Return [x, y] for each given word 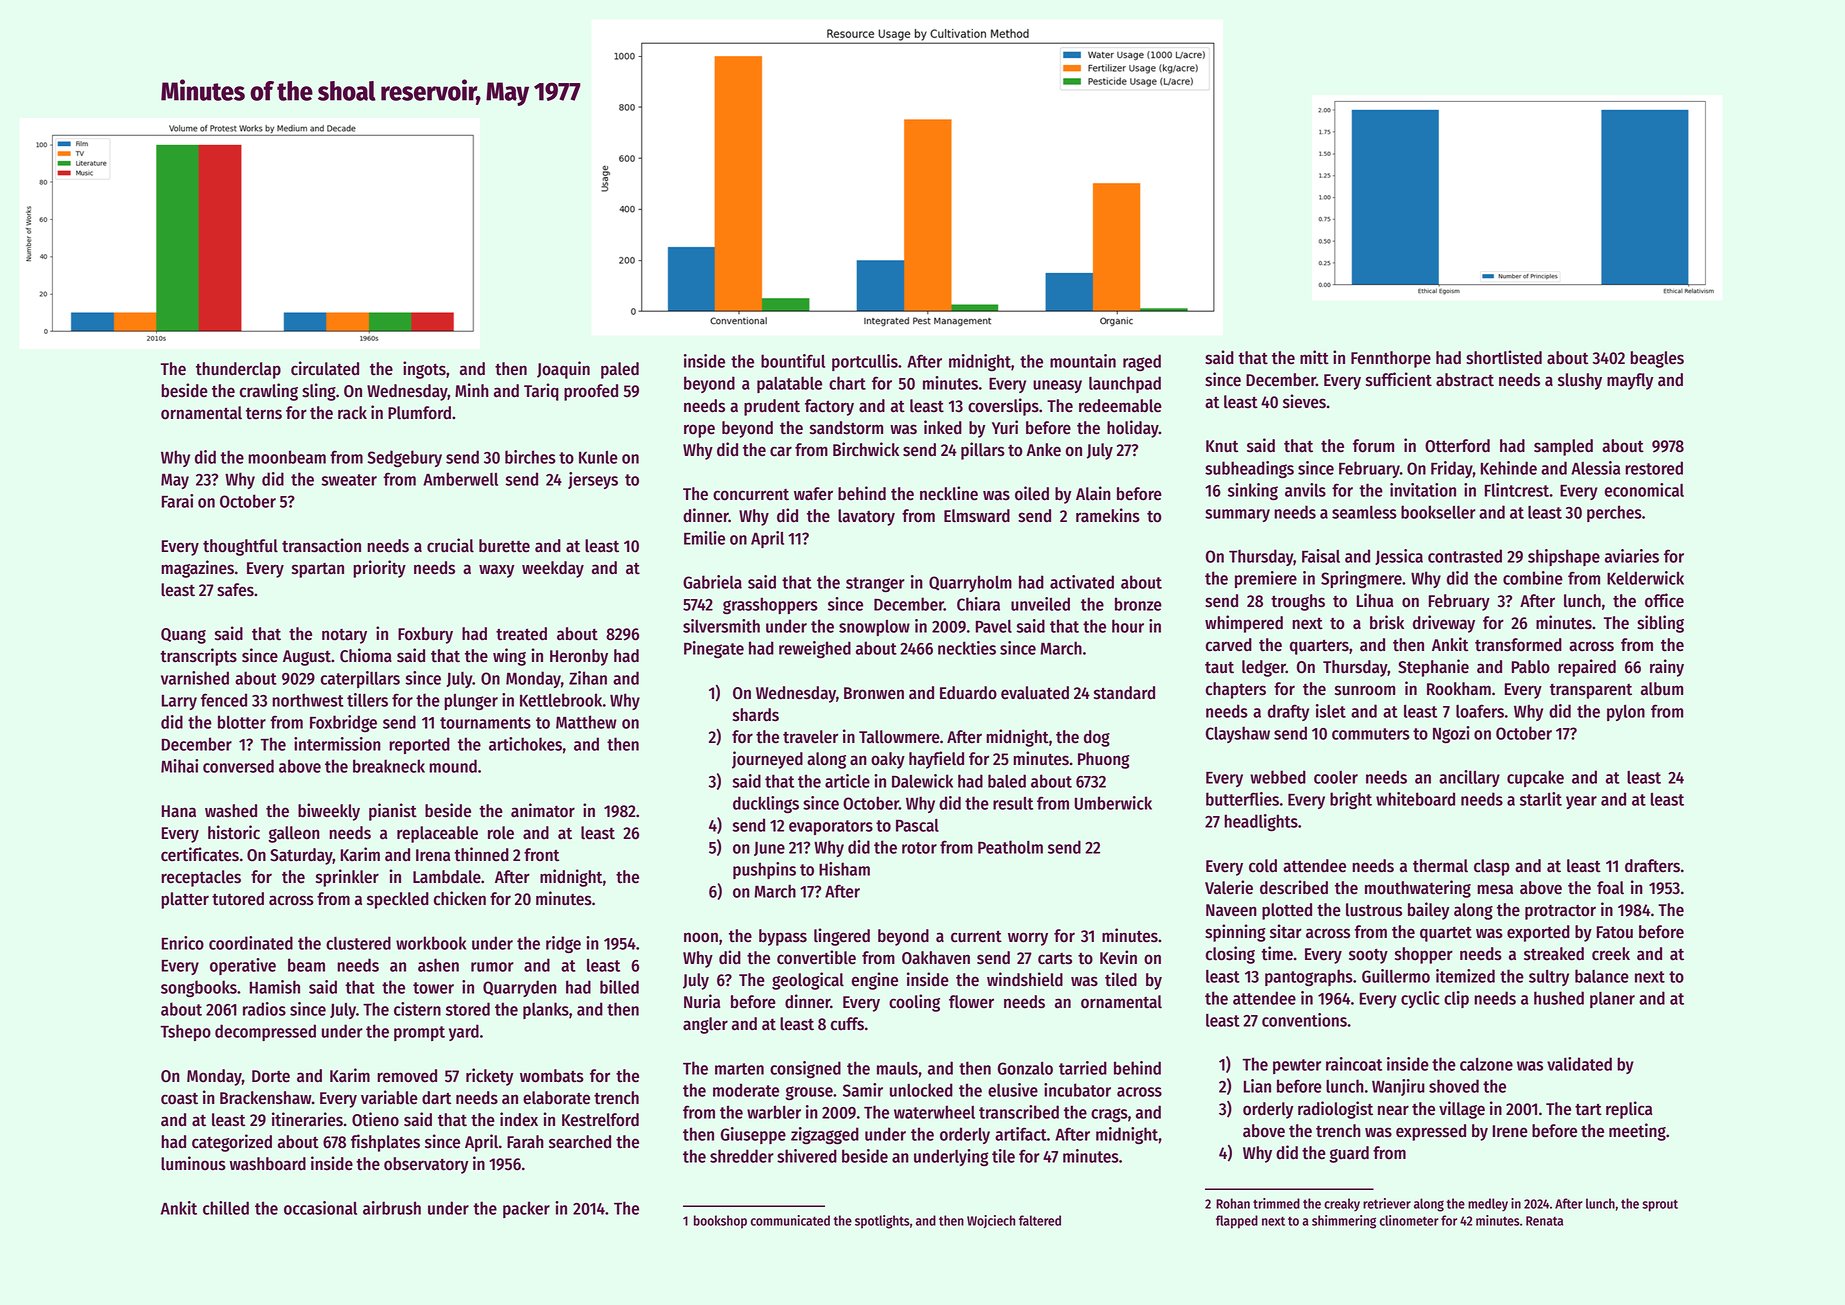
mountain [1083, 361]
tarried [1083, 1068]
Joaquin [563, 370]
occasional [320, 1208]
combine [1533, 578]
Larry [179, 702]
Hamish [275, 987]
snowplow [874, 628]
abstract [1465, 380]
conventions [1304, 1020]
